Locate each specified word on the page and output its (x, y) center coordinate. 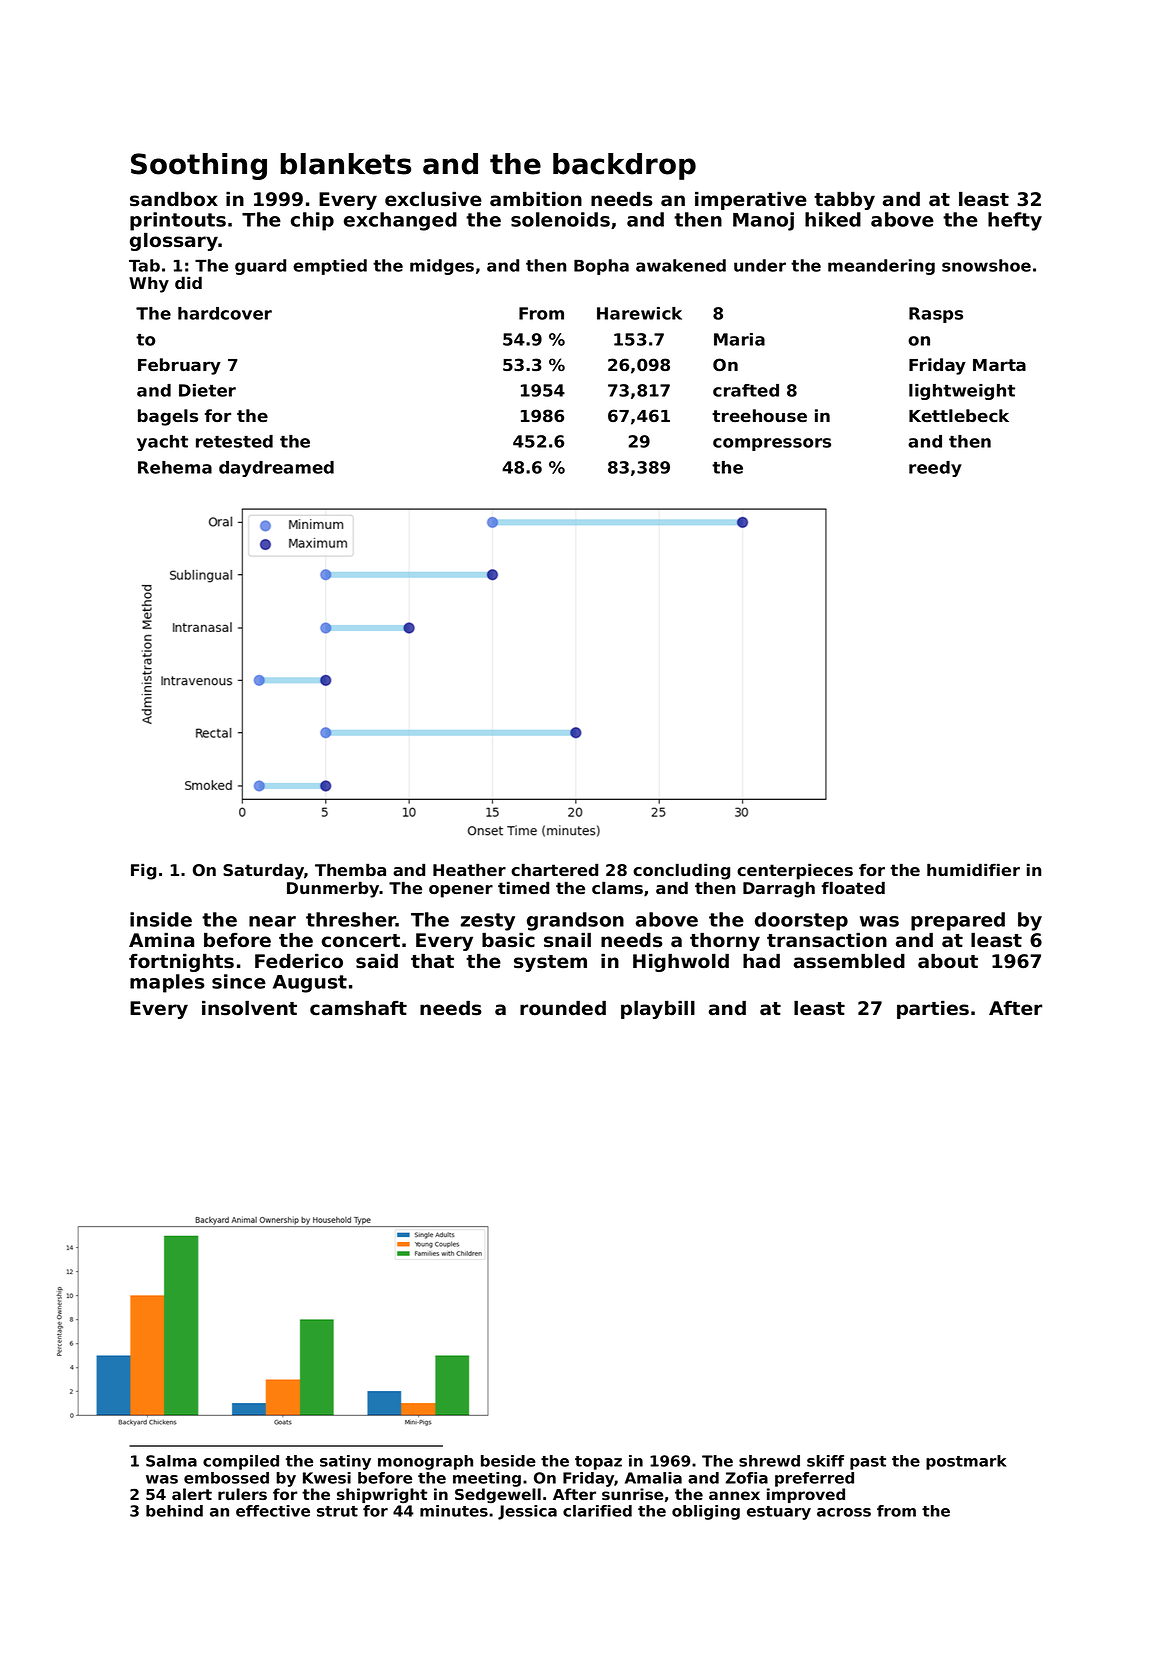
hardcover (225, 313)
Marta (999, 365)
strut (337, 1511)
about (948, 961)
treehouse (759, 415)
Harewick (639, 313)
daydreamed (276, 469)
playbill (658, 1010)
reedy (935, 469)
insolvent (249, 1008)
